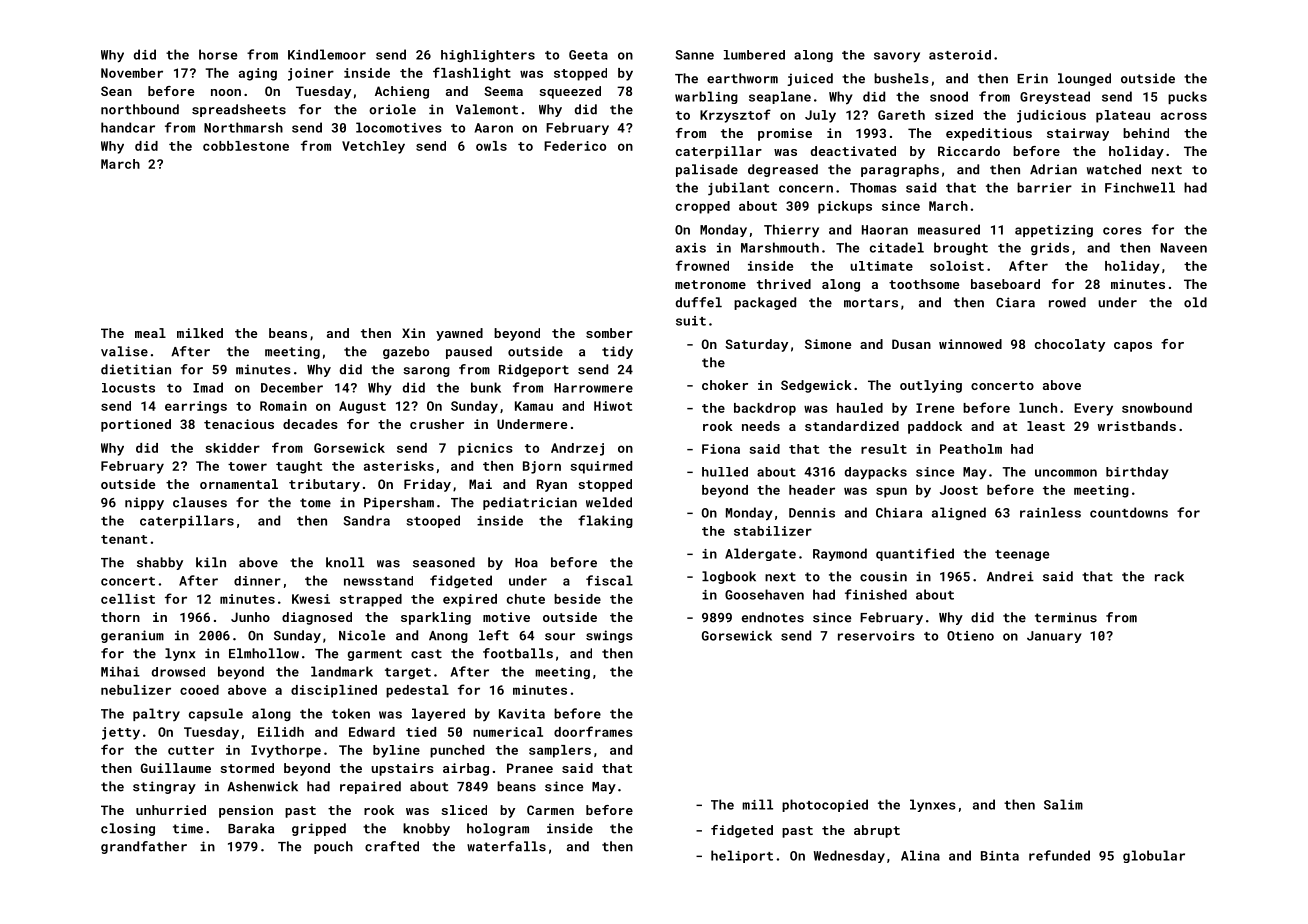 The width and height of the page is (1308, 924). I want to click on cutter, so click(191, 750).
